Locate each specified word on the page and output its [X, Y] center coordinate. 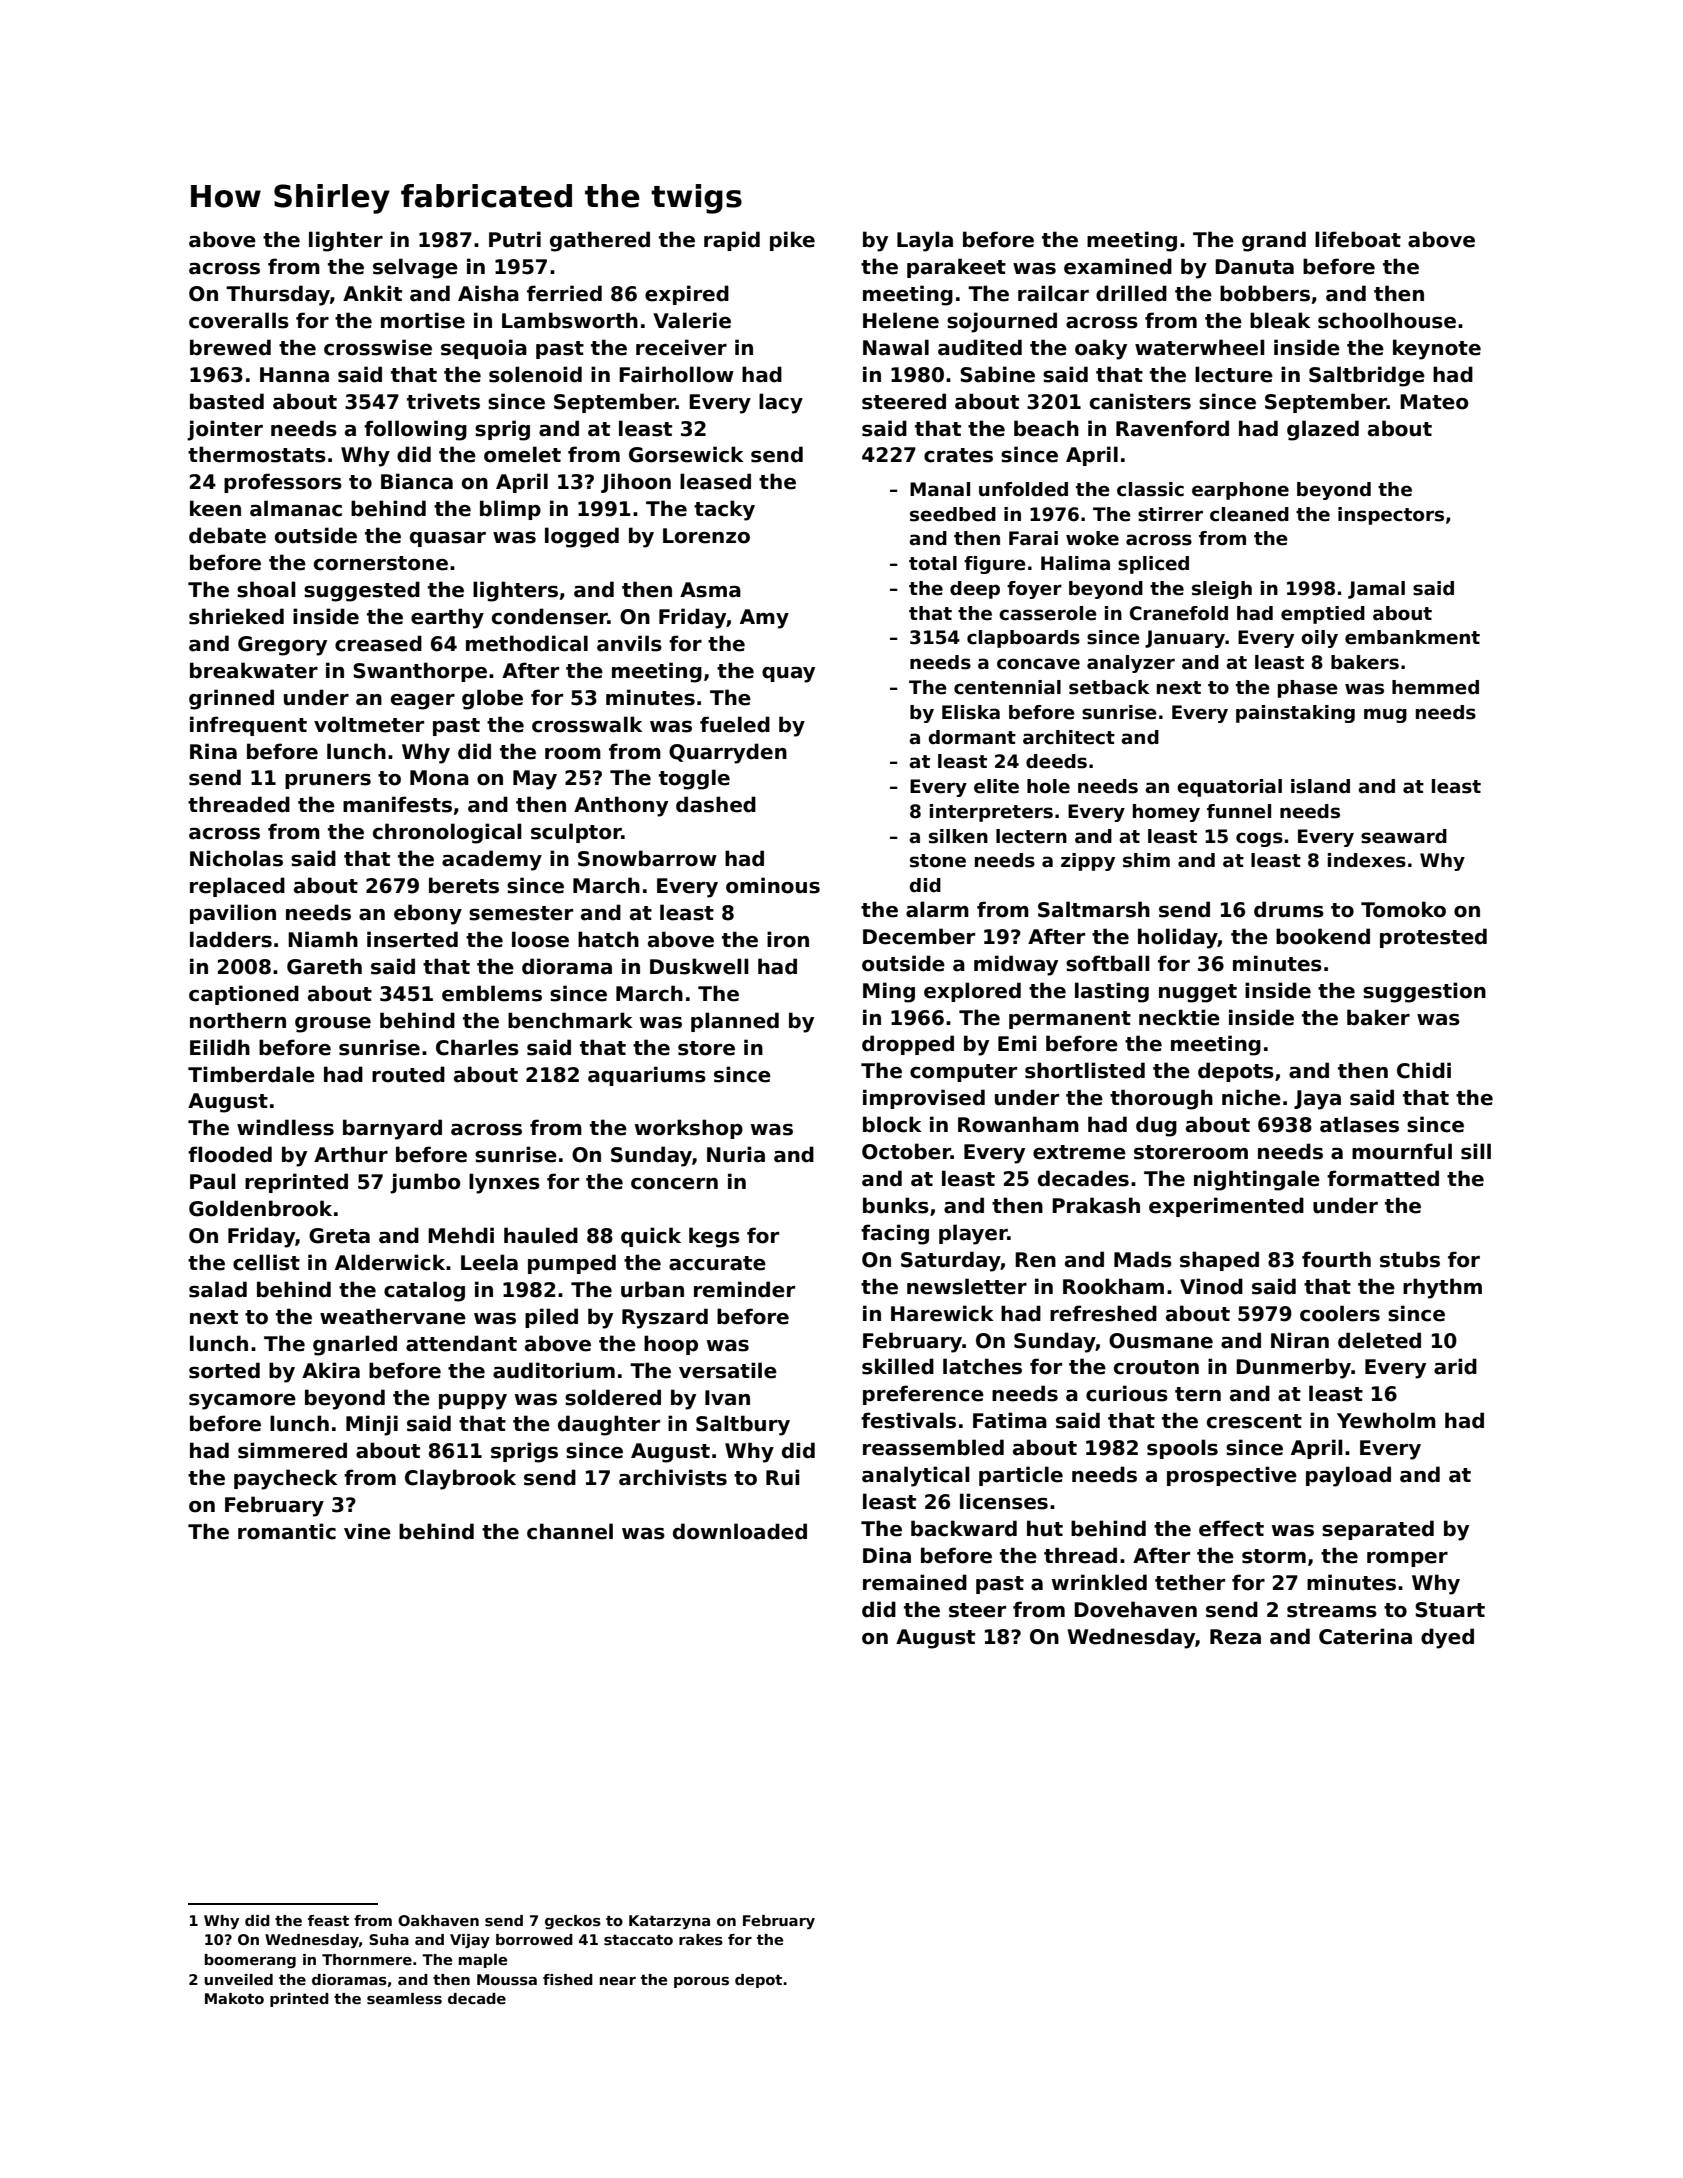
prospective [1232, 1476]
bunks [896, 1205]
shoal [266, 589]
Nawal [896, 347]
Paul [213, 1181]
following [415, 430]
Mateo [1434, 402]
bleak [1280, 320]
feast [328, 1920]
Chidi [1424, 1070]
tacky [724, 510]
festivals [908, 1420]
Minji [372, 1425]
